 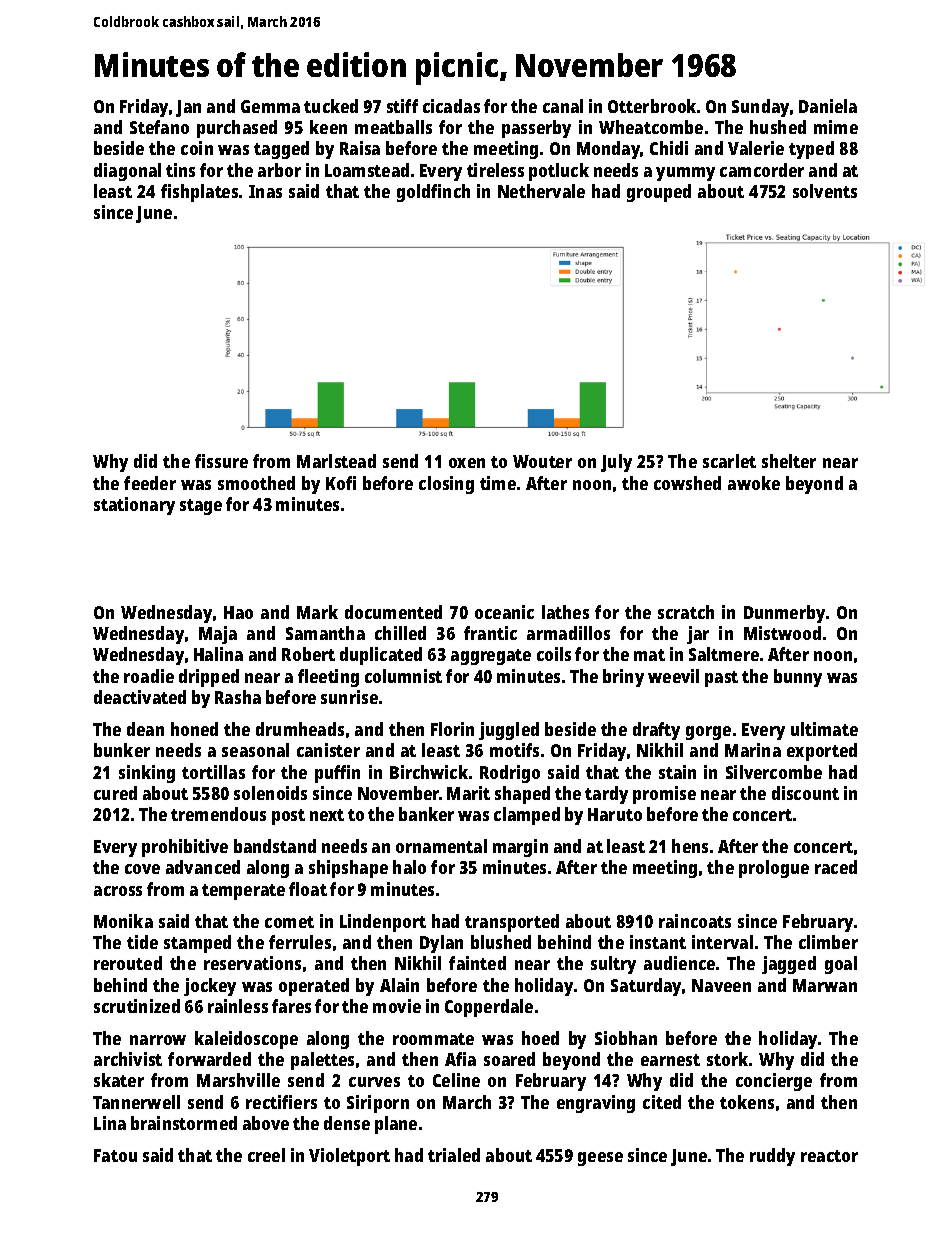 I want to click on exported, so click(x=822, y=752).
